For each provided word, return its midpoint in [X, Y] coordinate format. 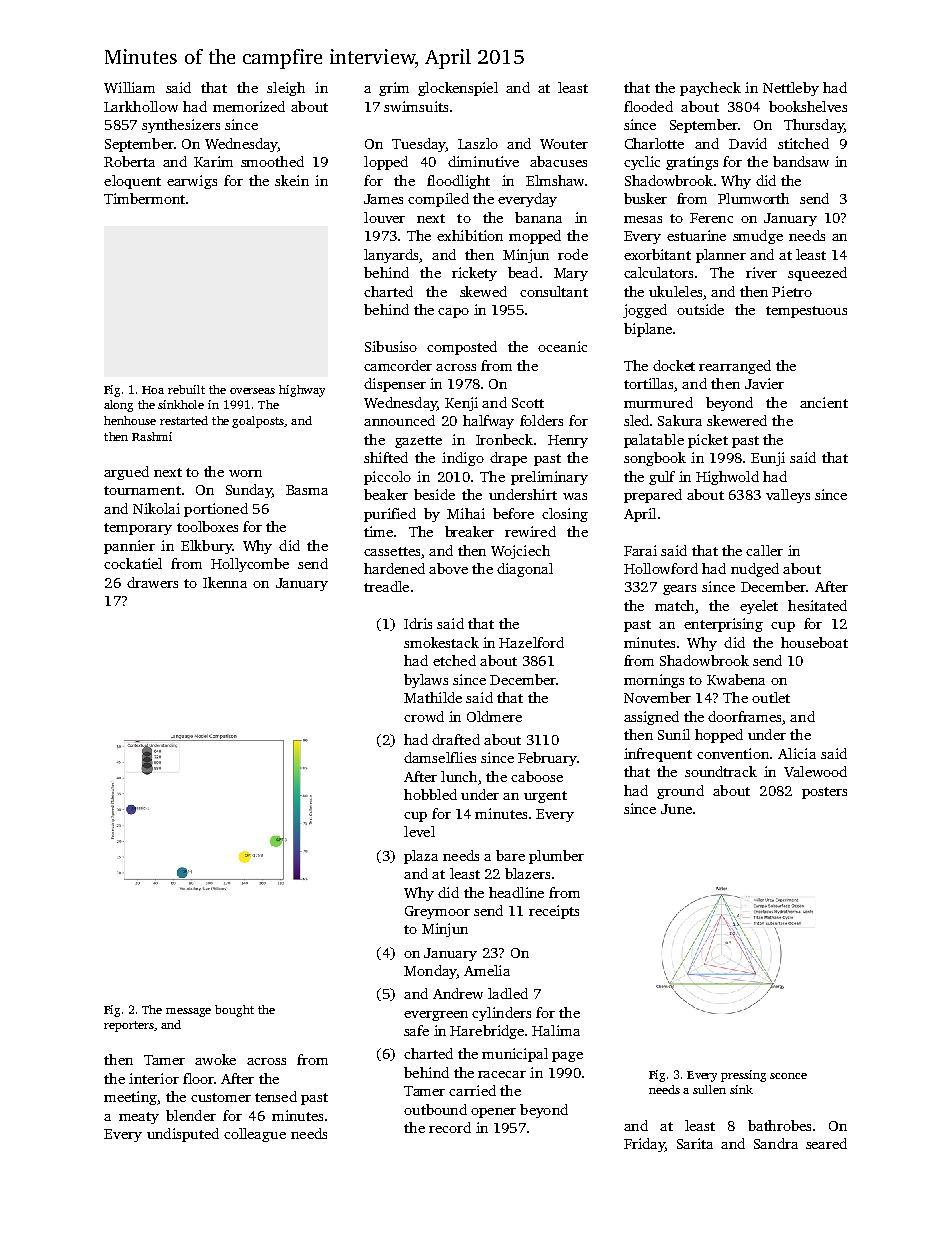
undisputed [183, 1135]
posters [824, 793]
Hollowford [661, 568]
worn [245, 473]
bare [510, 855]
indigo [463, 459]
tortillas [648, 383]
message [188, 1012]
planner [721, 256]
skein [292, 180]
